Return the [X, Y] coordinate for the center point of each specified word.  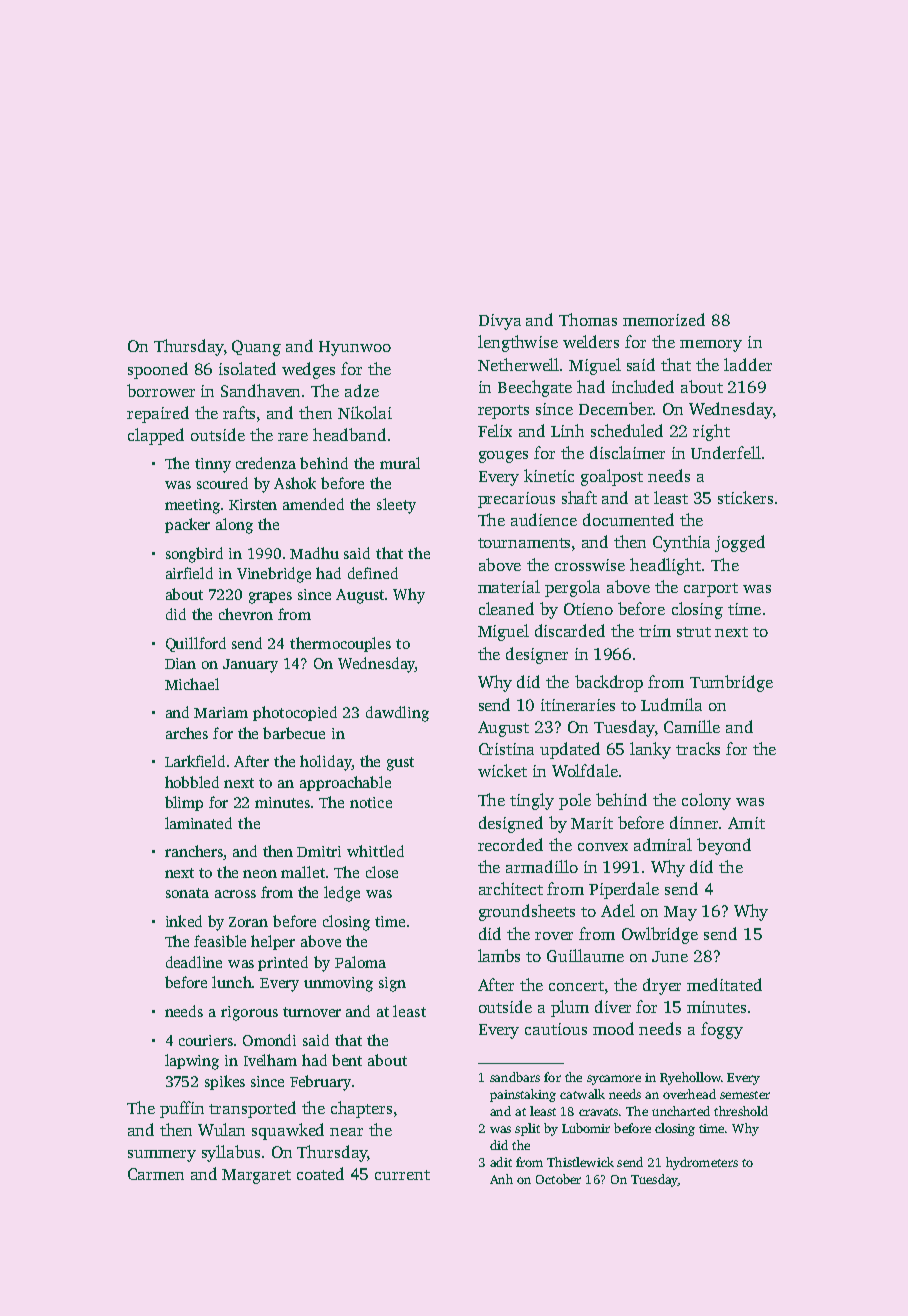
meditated [724, 984]
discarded [570, 630]
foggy [722, 1030]
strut [694, 632]
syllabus [231, 1153]
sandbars [515, 1077]
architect [511, 888]
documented [628, 519]
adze [362, 390]
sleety [396, 506]
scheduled [627, 430]
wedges [308, 370]
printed [283, 963]
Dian [180, 663]
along [234, 526]
